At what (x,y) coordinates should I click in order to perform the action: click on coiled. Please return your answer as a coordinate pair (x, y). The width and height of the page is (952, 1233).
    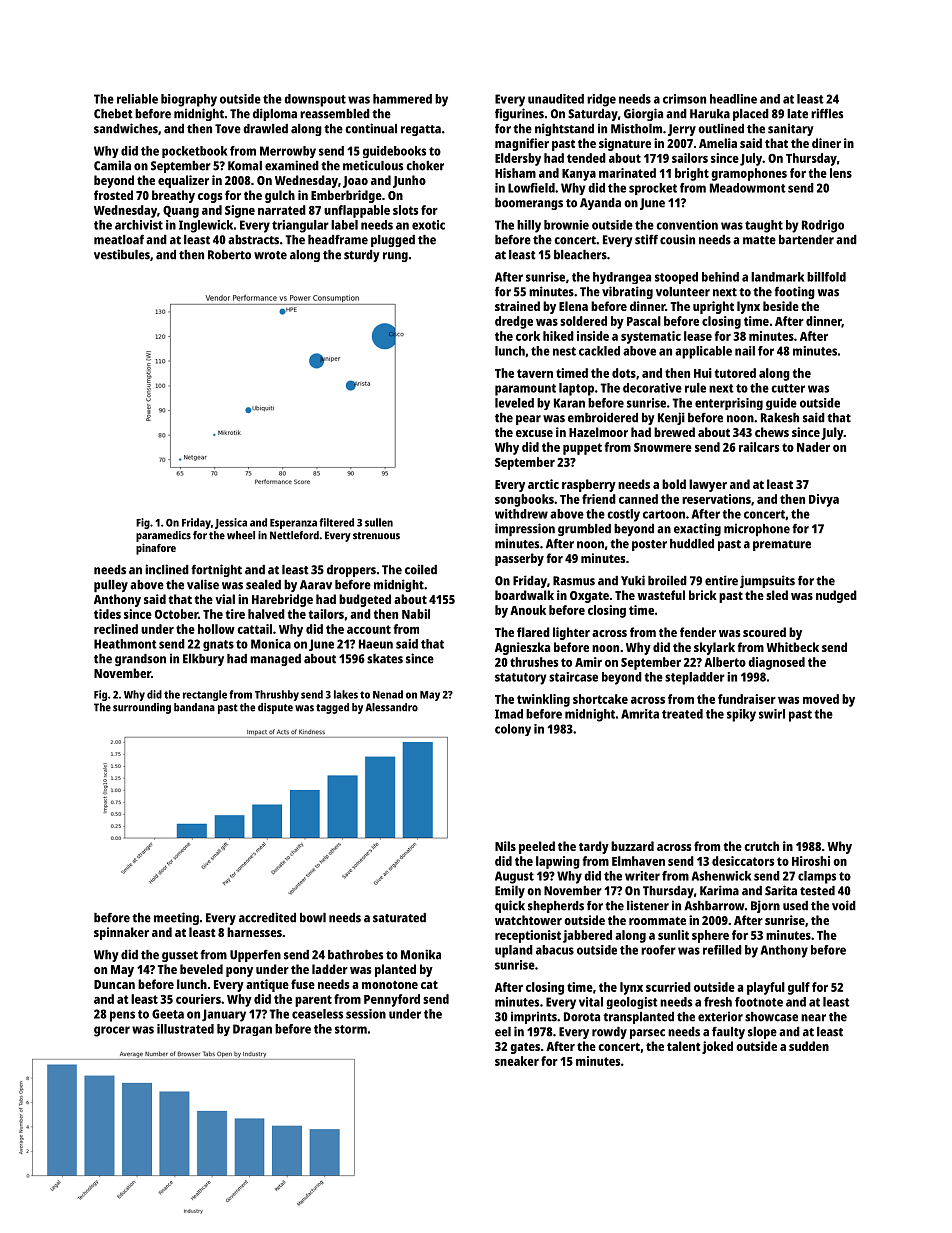
    Looking at the image, I should click on (421, 569).
